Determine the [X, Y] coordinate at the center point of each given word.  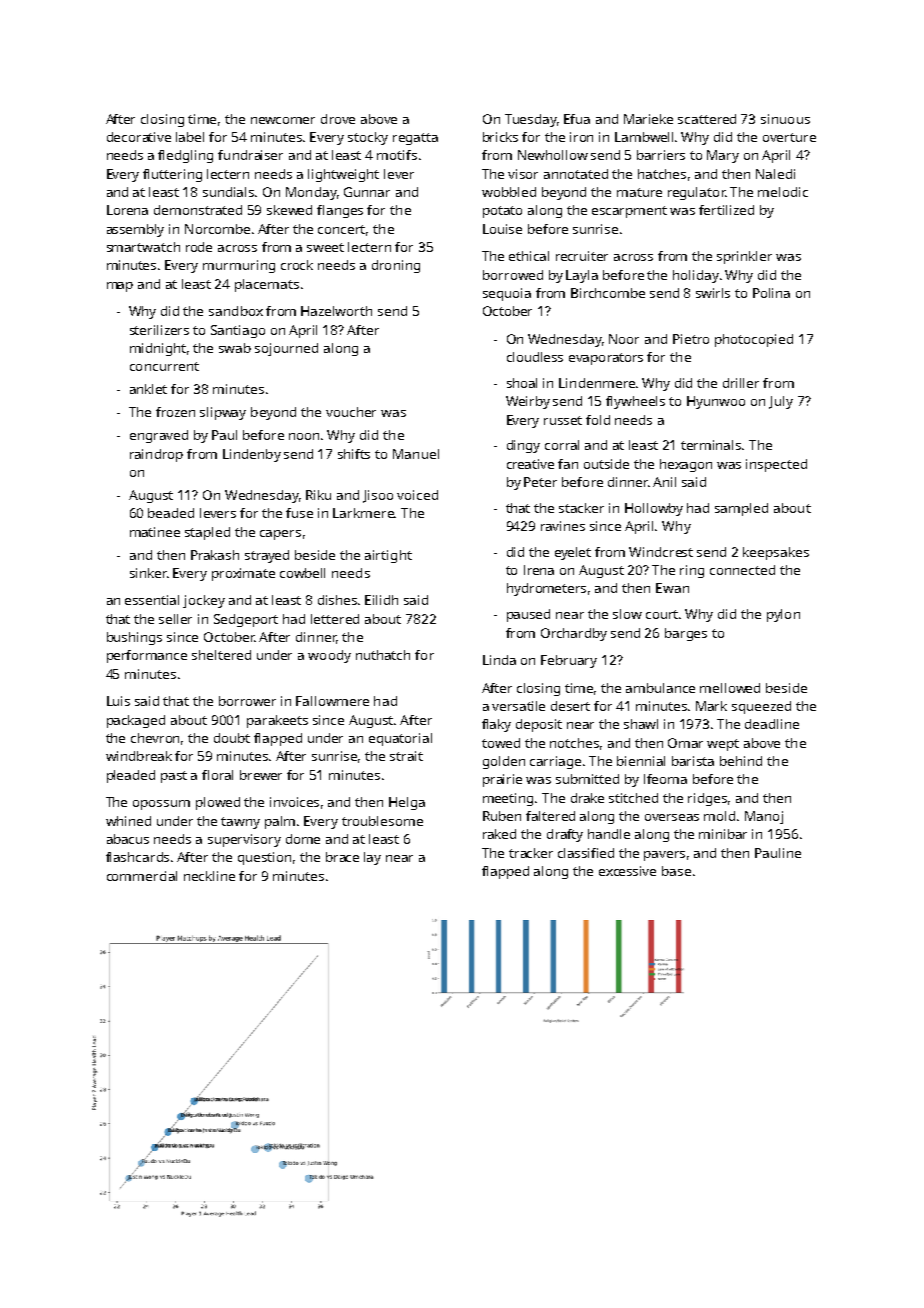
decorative [139, 137]
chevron [155, 738]
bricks [500, 137]
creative [530, 464]
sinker [148, 573]
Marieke [648, 119]
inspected [776, 465]
